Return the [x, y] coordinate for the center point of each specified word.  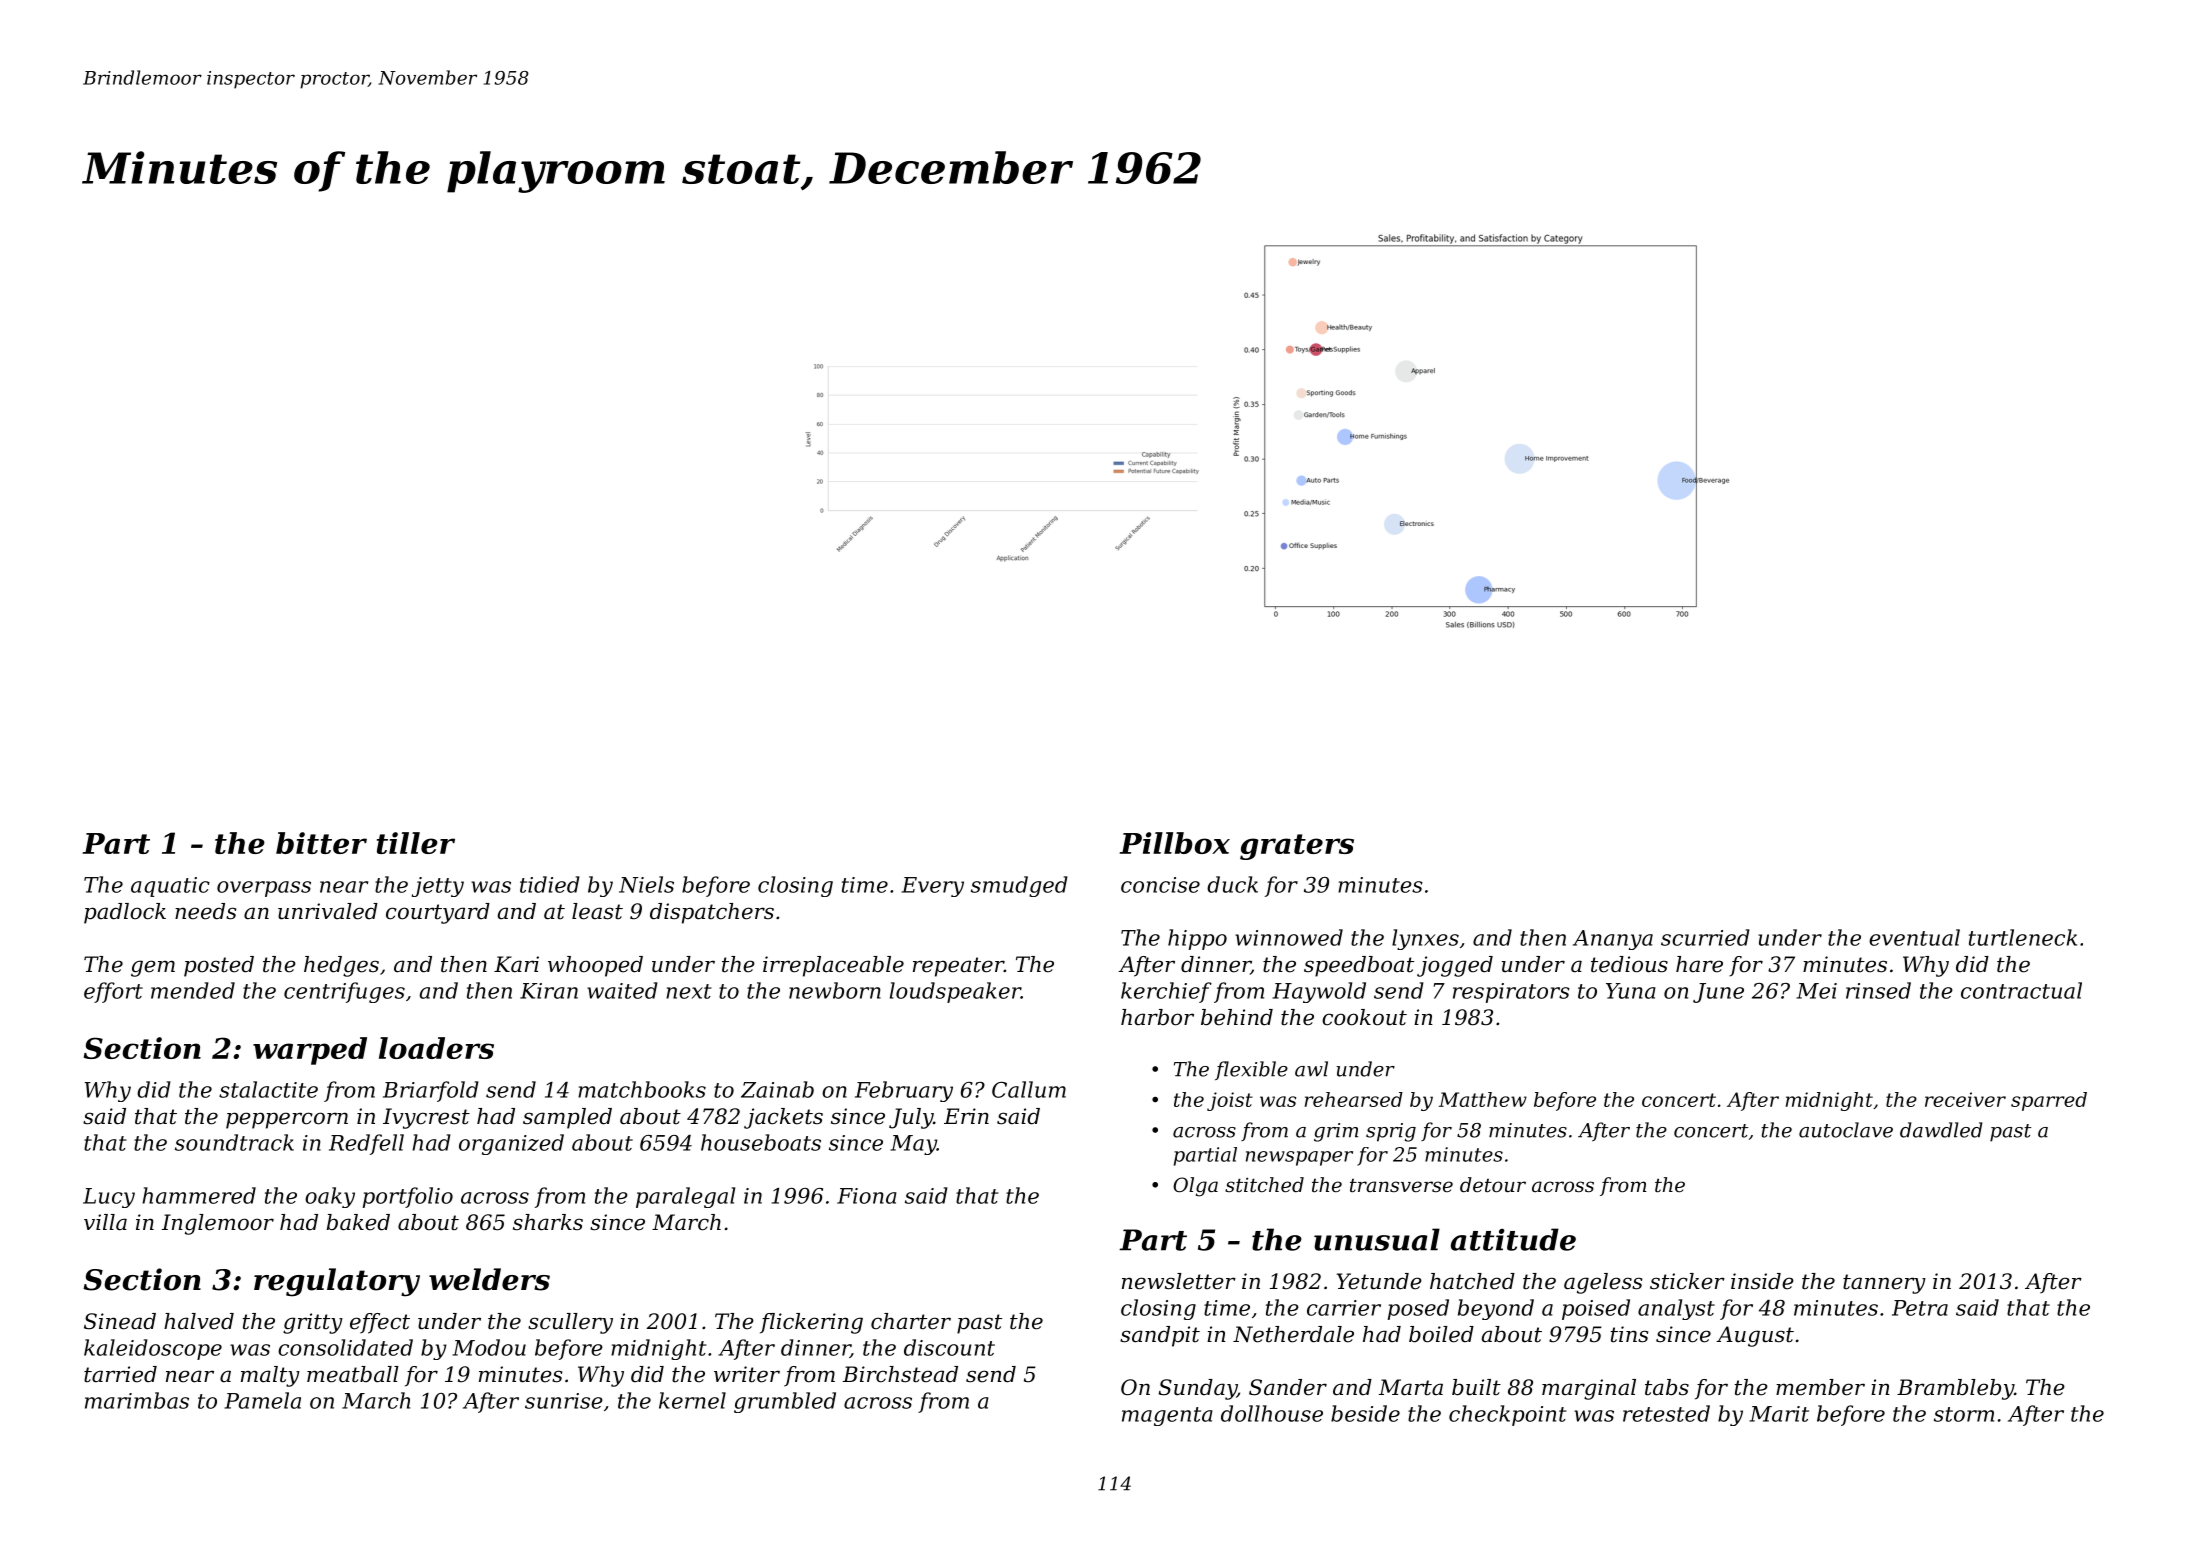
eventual [1914, 937]
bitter [321, 843]
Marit [1779, 1414]
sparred [2049, 1101]
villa [105, 1222]
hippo [1197, 939]
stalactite [268, 1089]
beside [1365, 1413]
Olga [1195, 1187]
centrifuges [344, 992]
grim [1336, 1132]
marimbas [137, 1400]
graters [1297, 847]
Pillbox [1174, 843]
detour [1493, 1185]
